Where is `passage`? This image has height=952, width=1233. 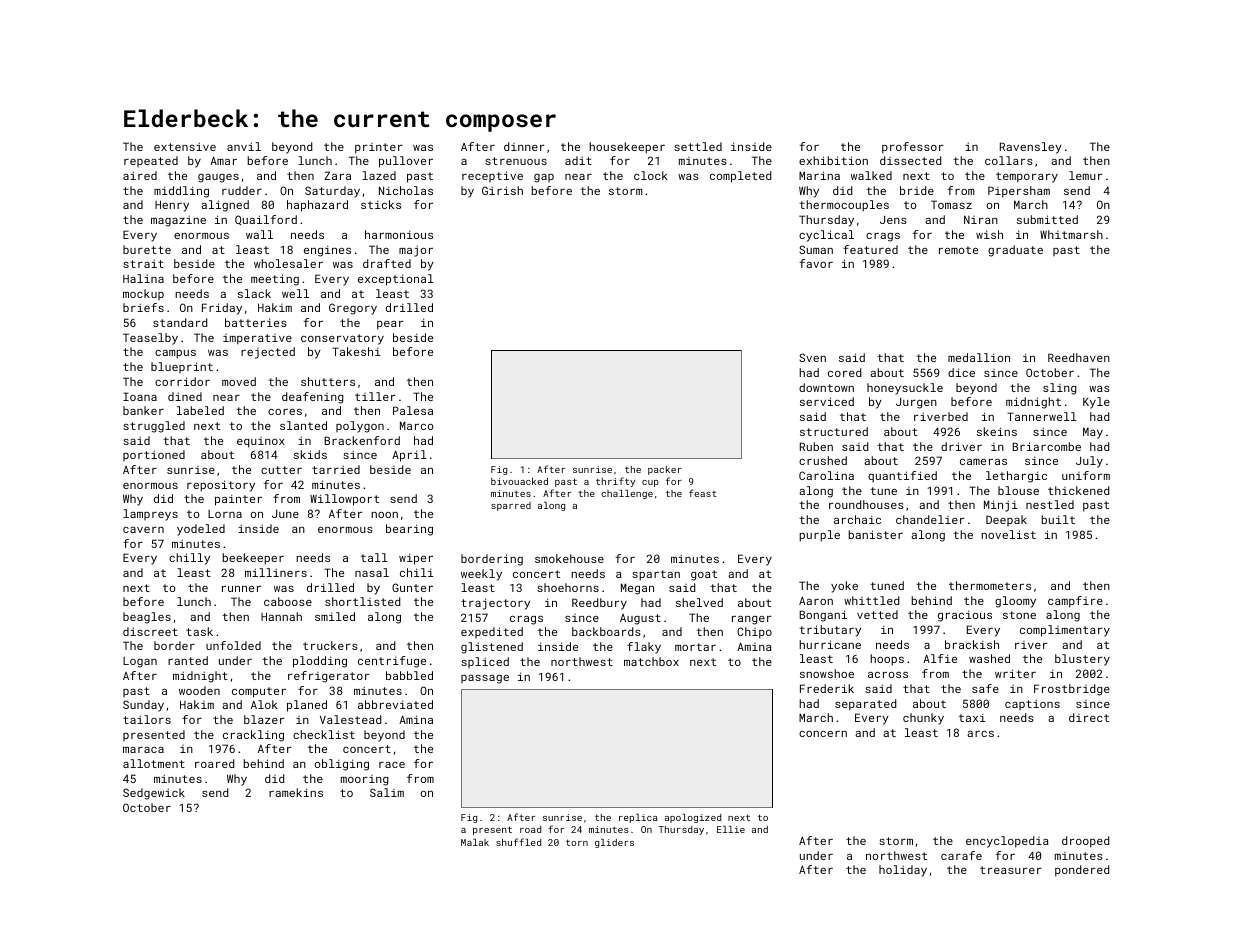 passage is located at coordinates (485, 679).
